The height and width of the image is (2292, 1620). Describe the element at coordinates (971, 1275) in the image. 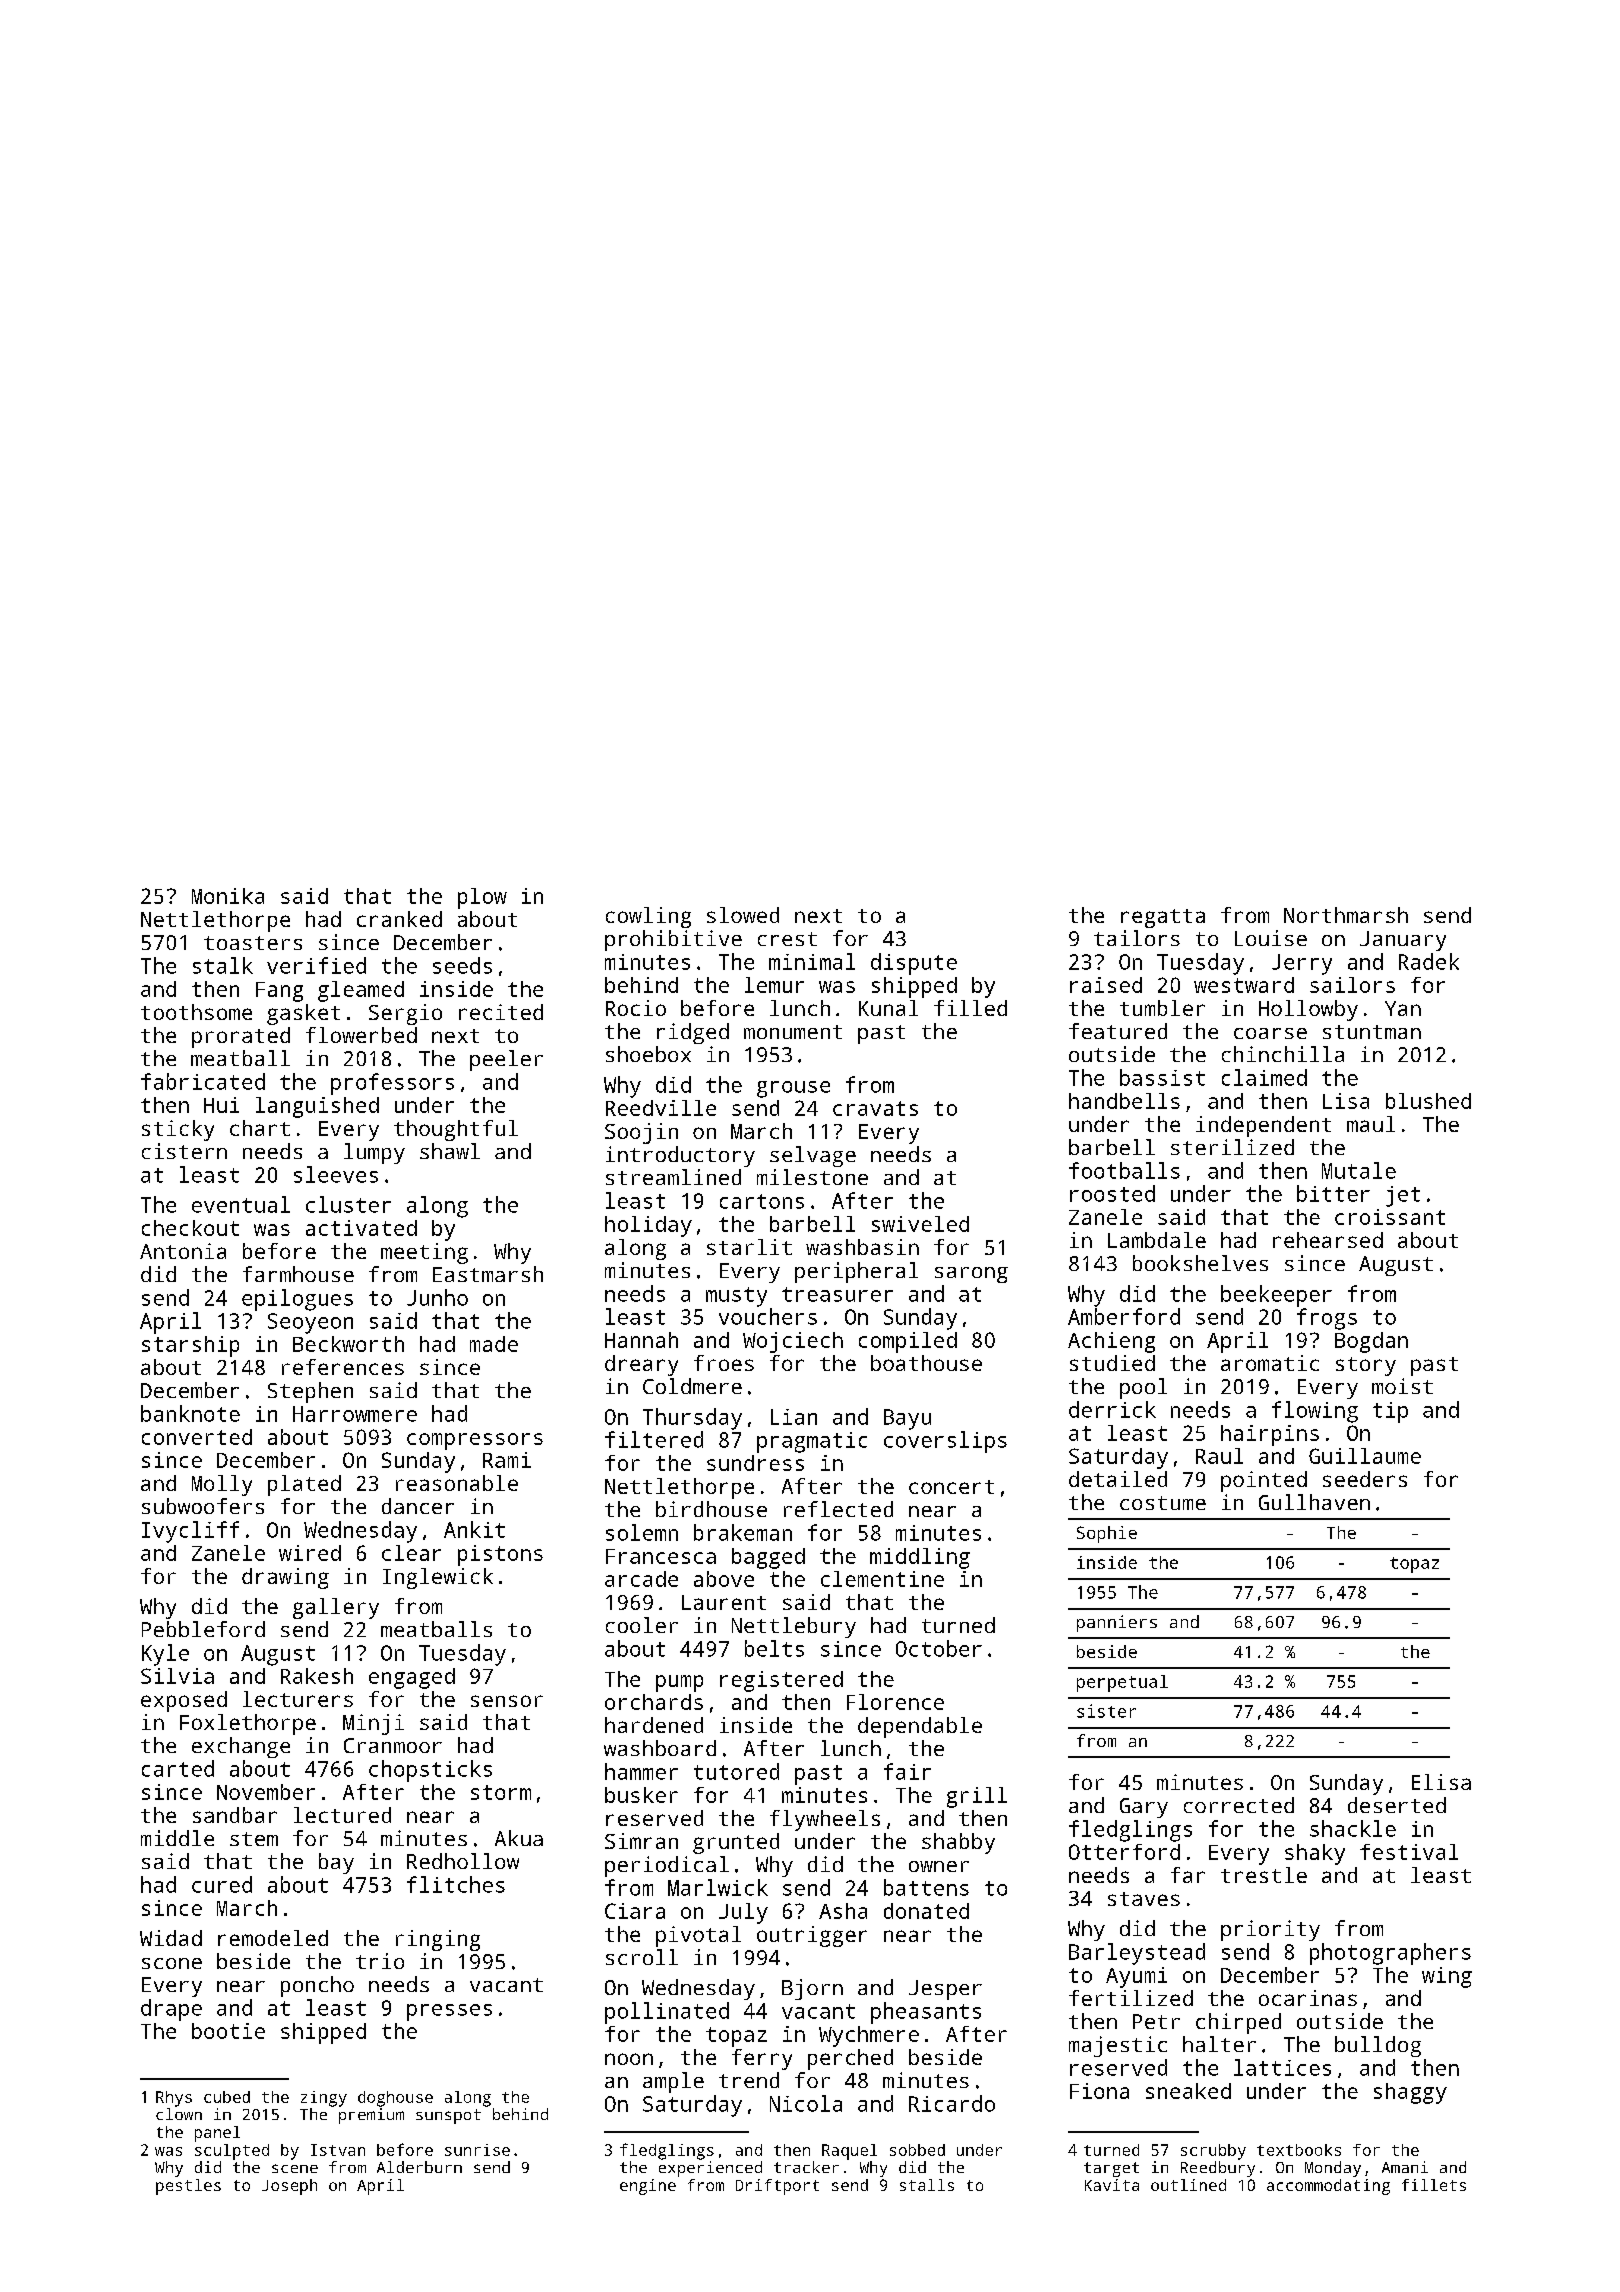

I see `sarong` at that location.
